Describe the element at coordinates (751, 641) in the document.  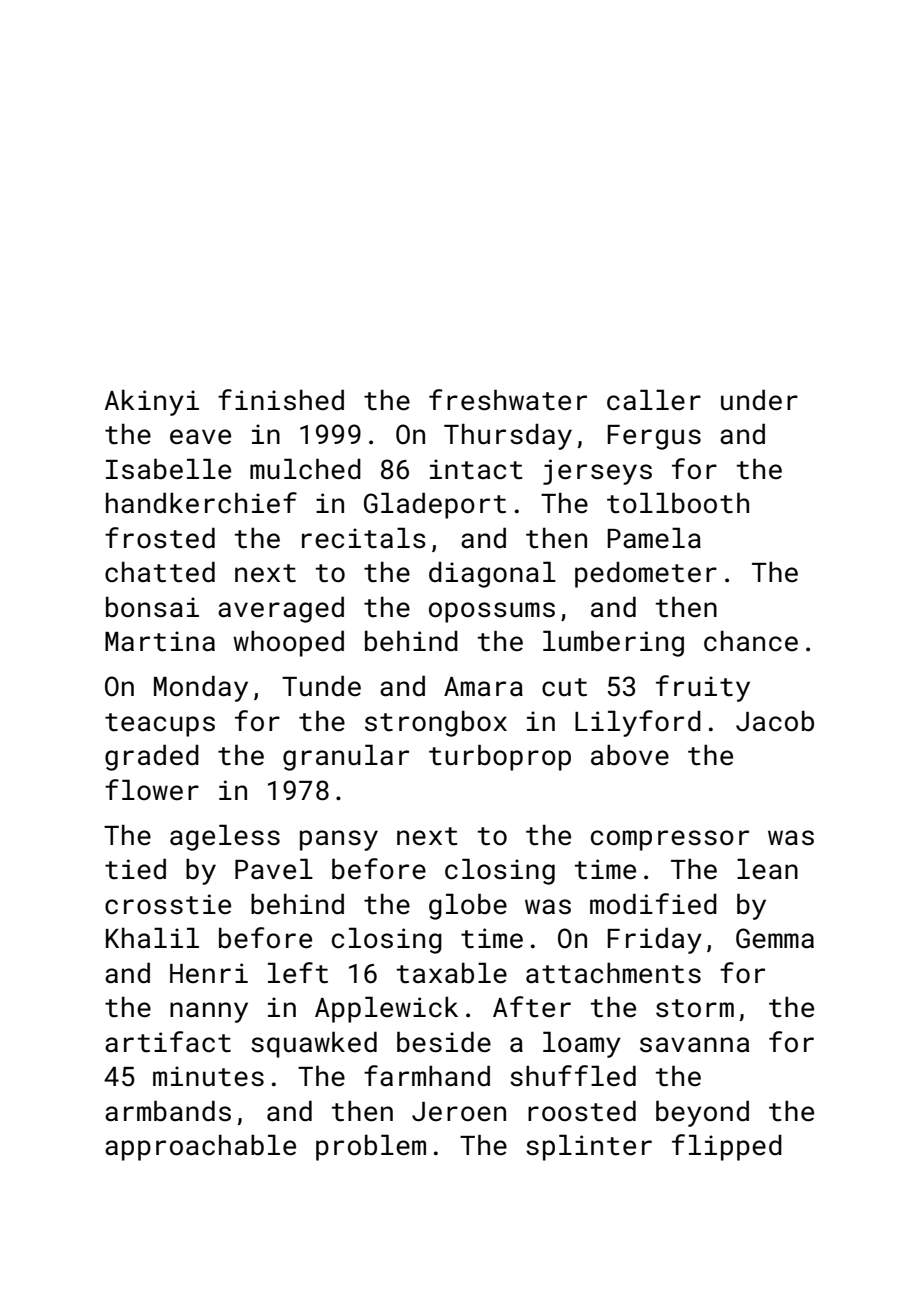
I see `chance` at that location.
